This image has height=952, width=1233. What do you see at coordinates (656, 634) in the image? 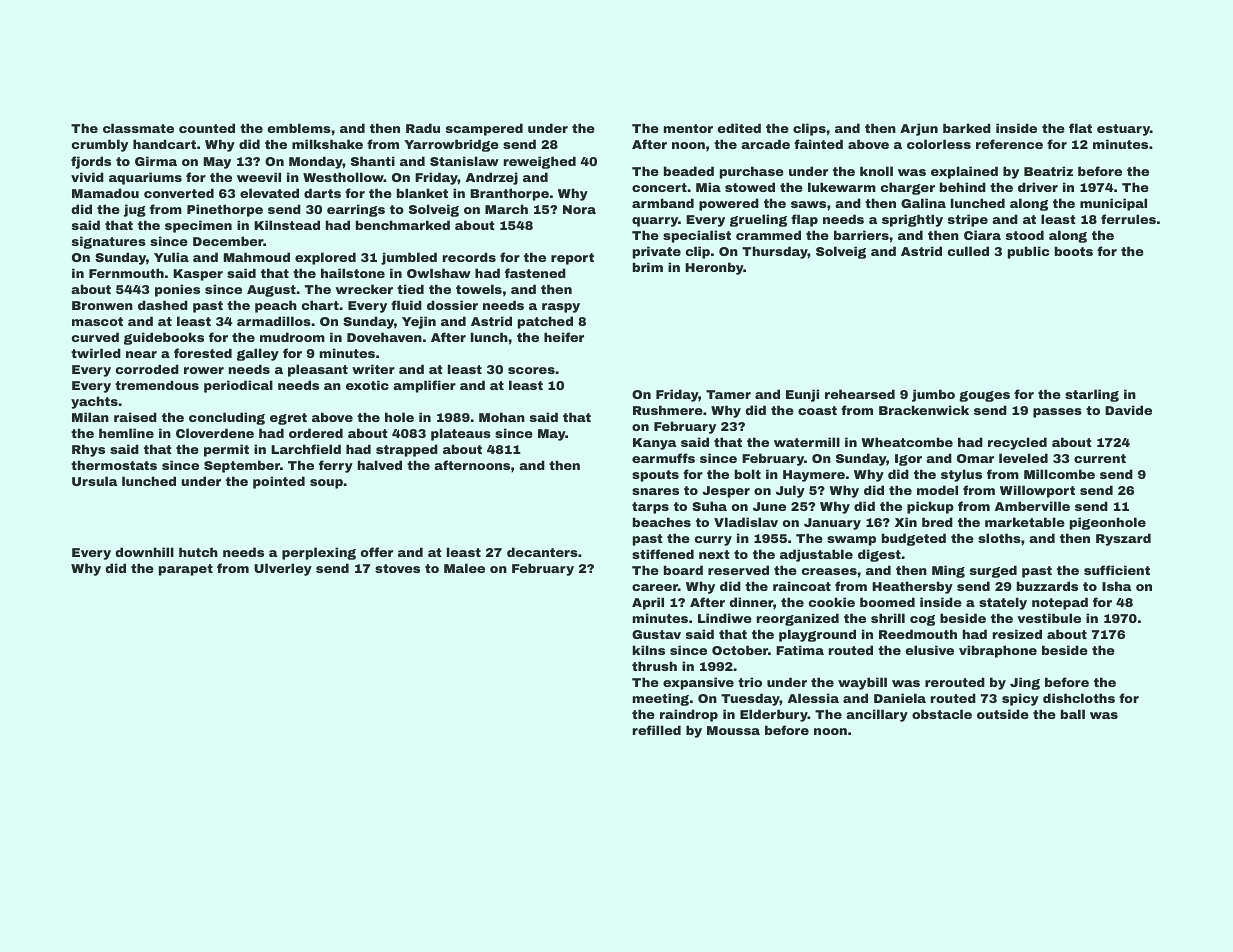
I see `Gustav` at bounding box center [656, 634].
